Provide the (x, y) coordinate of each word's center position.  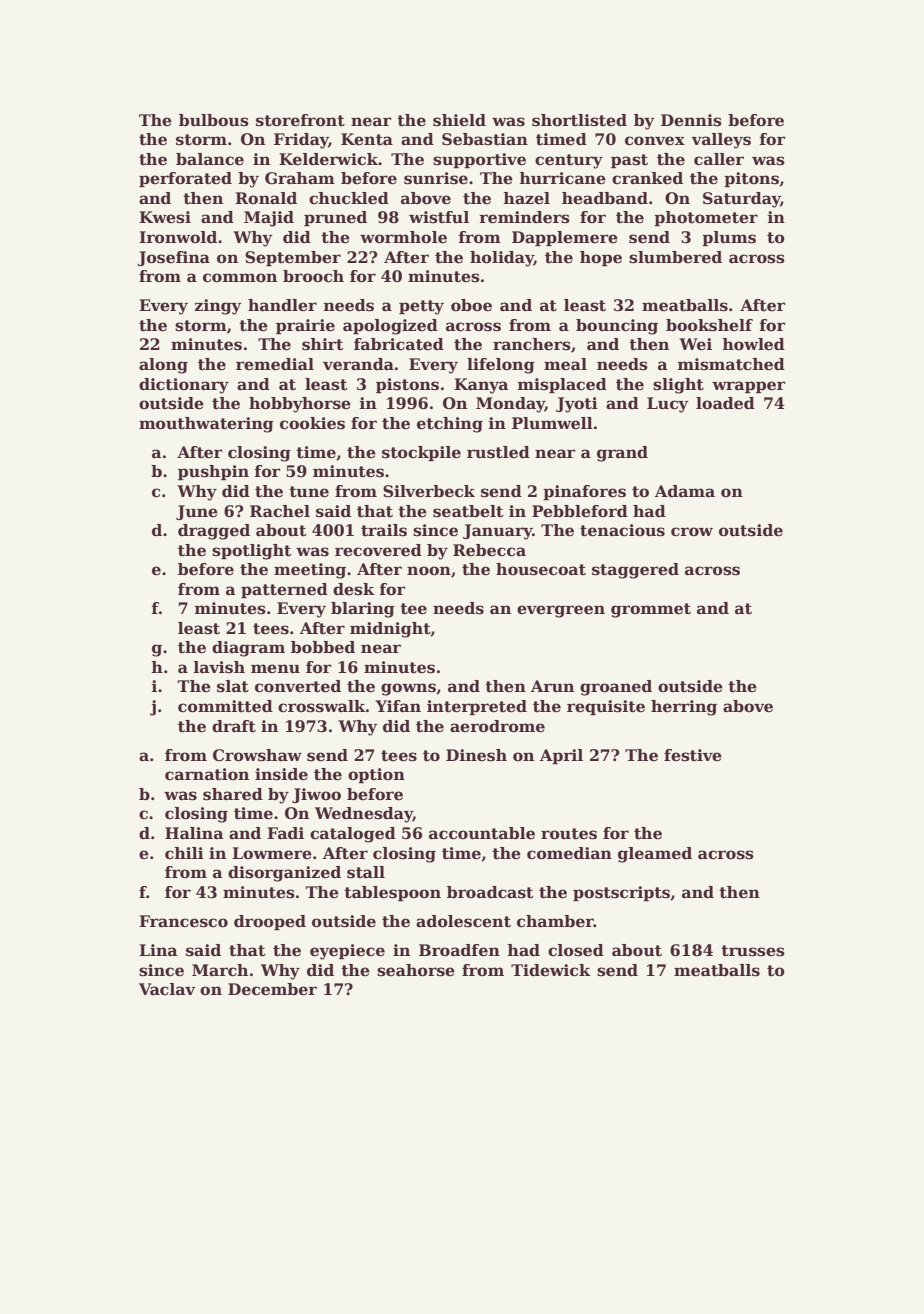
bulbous (214, 120)
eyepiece (347, 952)
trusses (753, 951)
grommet (651, 610)
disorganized (284, 874)
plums (729, 238)
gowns (408, 689)
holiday (502, 259)
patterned (284, 590)
